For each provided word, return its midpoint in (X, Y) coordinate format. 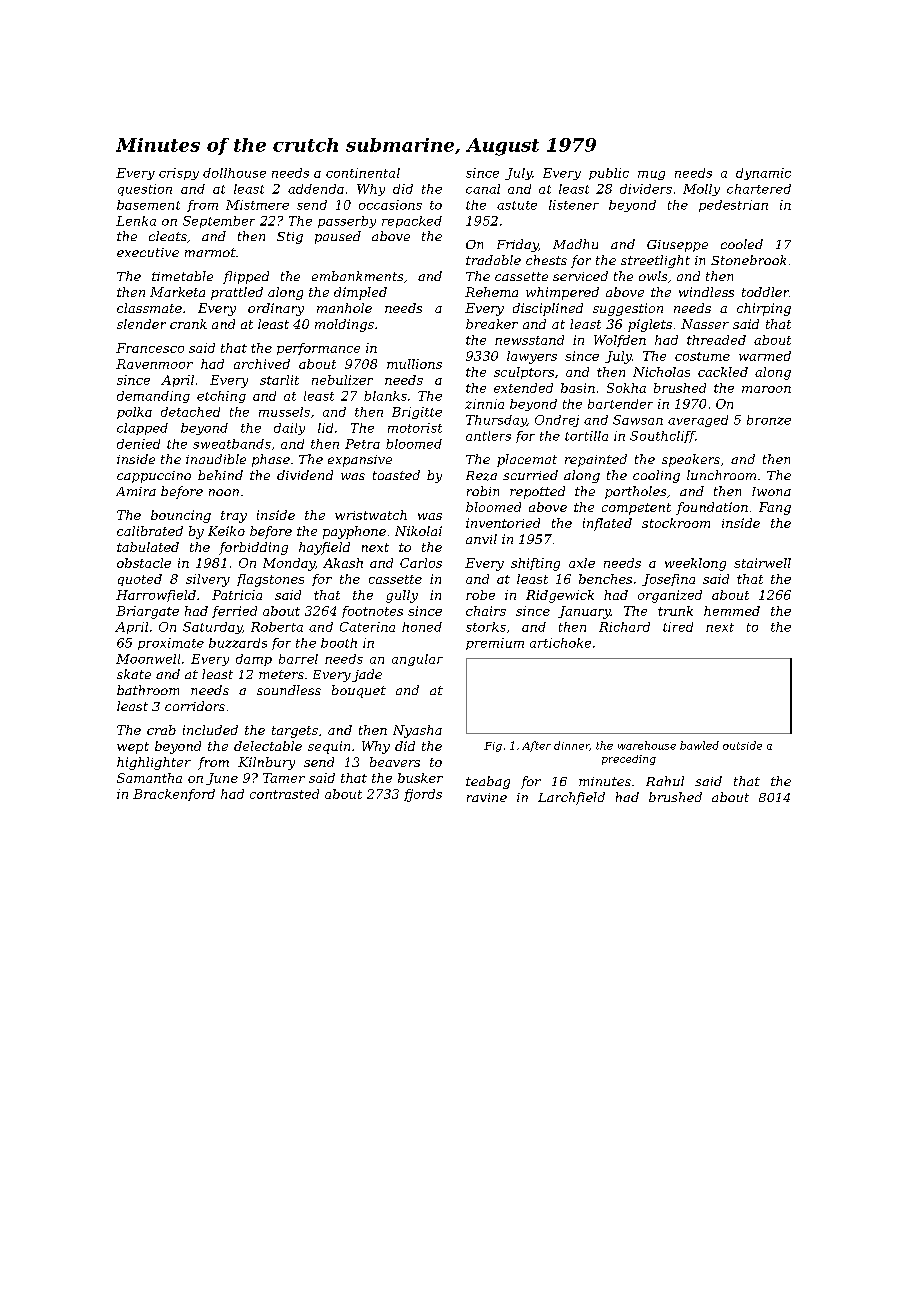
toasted (396, 475)
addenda (316, 189)
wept (133, 748)
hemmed (732, 611)
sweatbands (232, 444)
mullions (414, 364)
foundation (712, 508)
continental (363, 173)
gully (402, 596)
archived (262, 364)
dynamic (763, 174)
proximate (171, 644)
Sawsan (638, 420)
